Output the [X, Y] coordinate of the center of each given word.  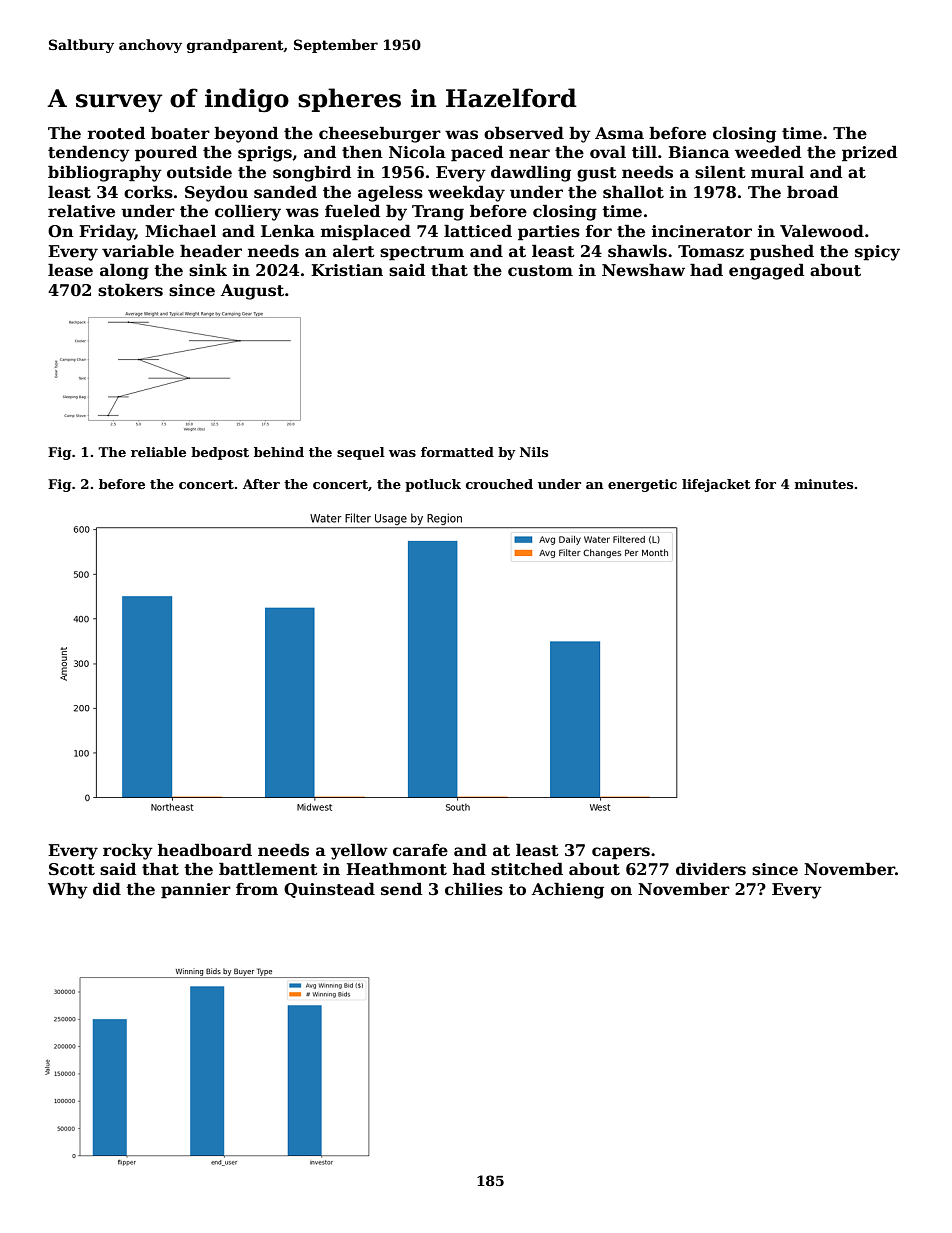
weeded [768, 152]
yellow [359, 851]
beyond [246, 134]
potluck [433, 485]
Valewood [822, 231]
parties [549, 233]
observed [524, 133]
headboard [205, 850]
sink [208, 270]
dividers [711, 869]
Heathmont [396, 869]
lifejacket [716, 485]
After [261, 484]
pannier [196, 891]
